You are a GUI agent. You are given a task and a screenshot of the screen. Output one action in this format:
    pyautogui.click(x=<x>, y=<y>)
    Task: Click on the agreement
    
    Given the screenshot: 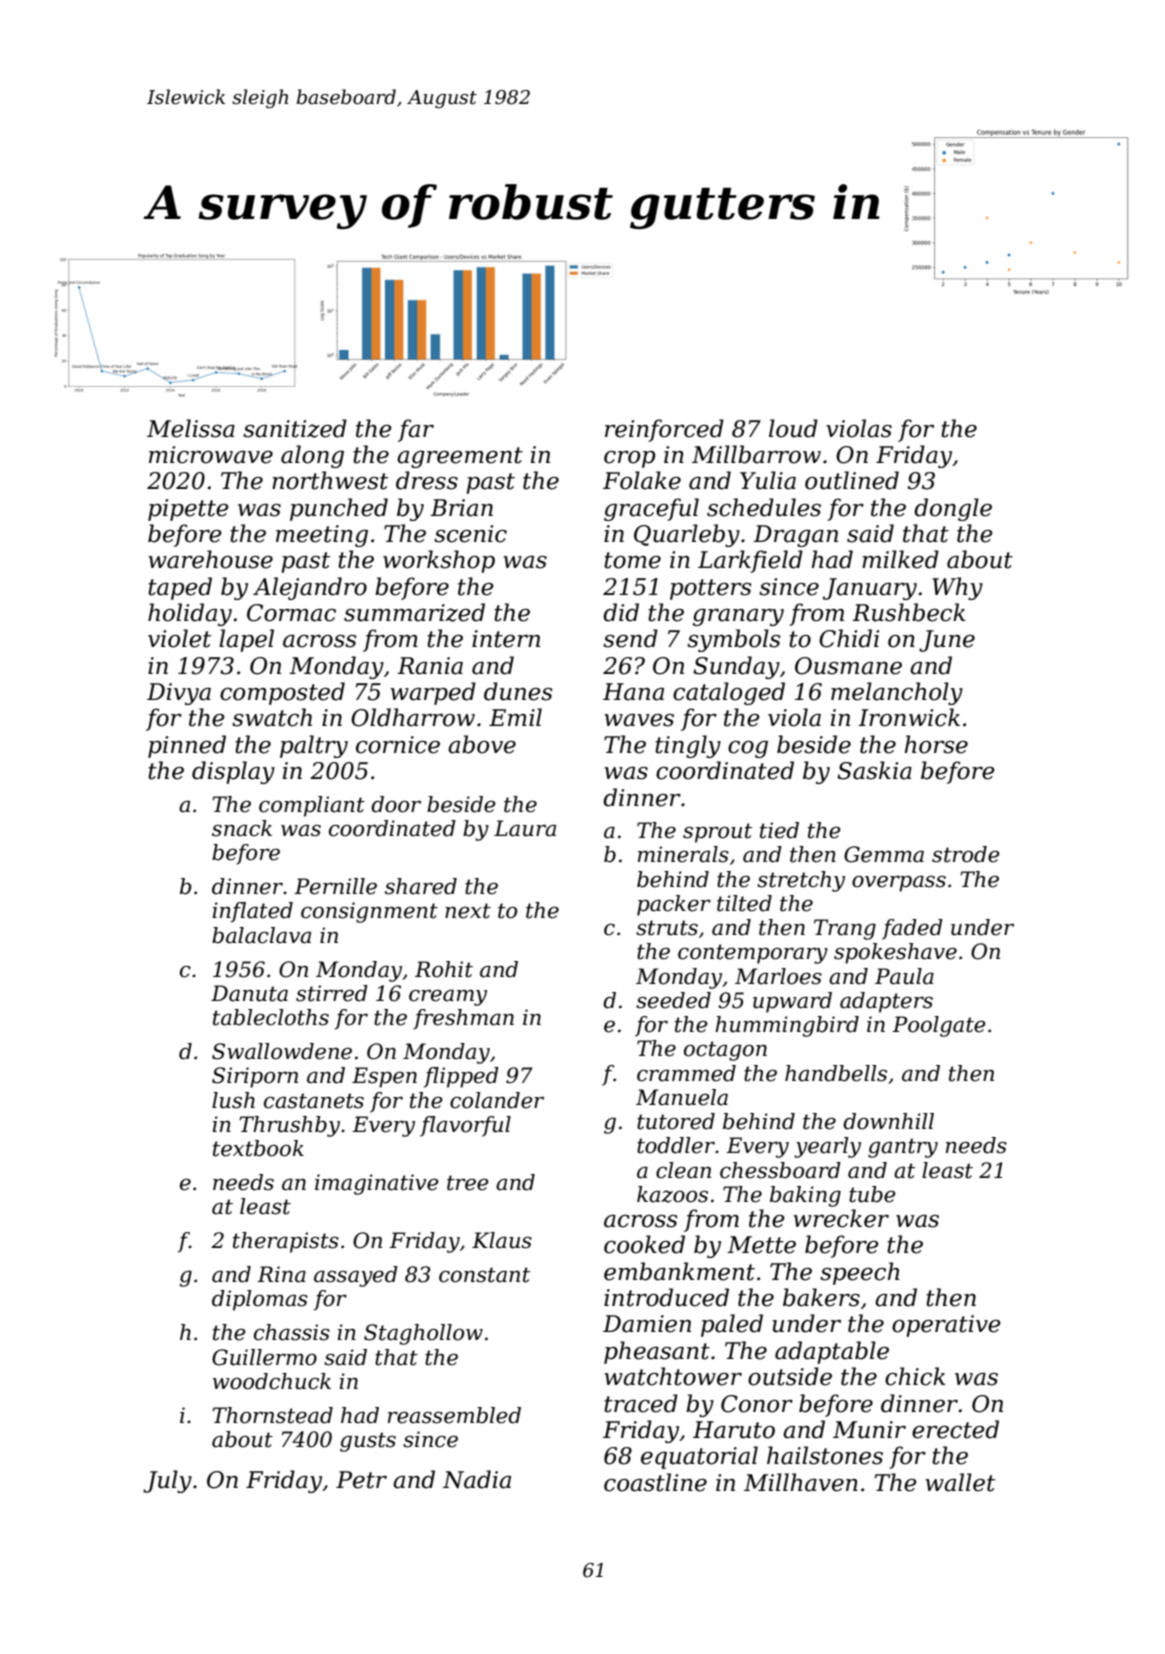 What is the action you would take?
    pyautogui.click(x=460, y=457)
